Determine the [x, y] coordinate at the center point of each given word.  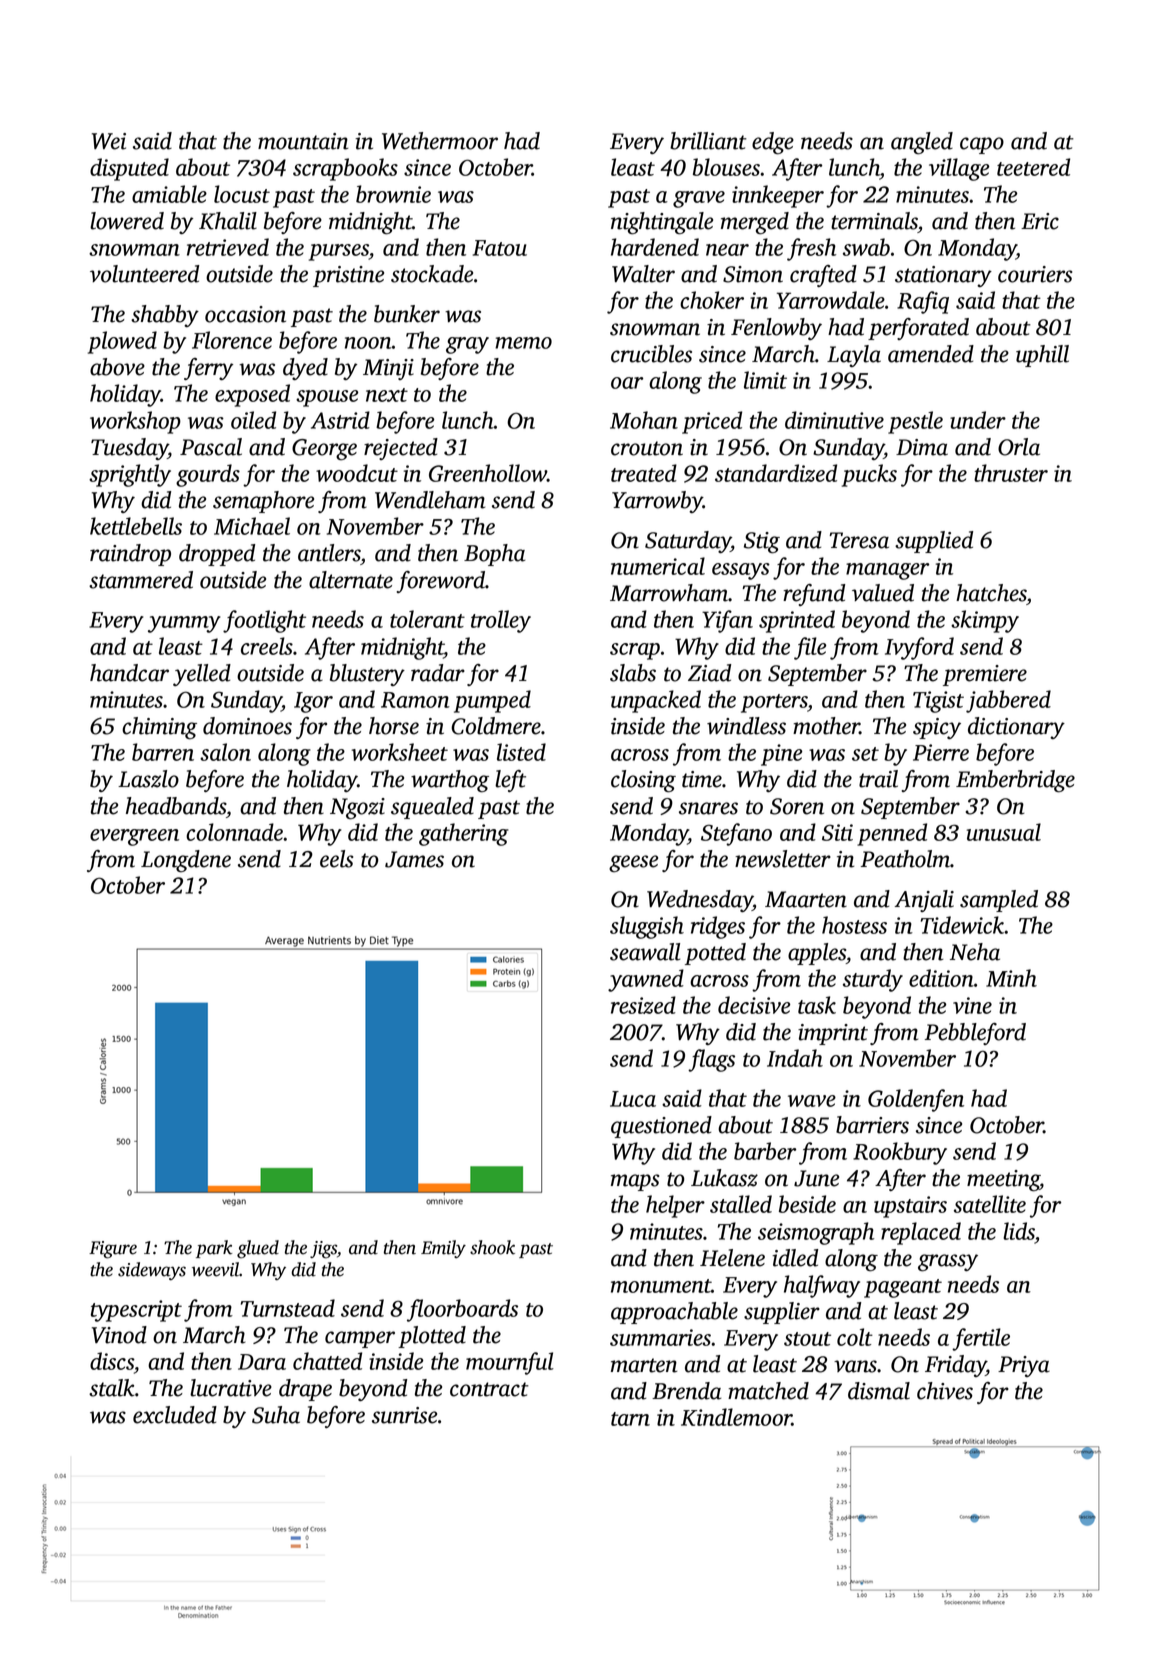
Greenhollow [488, 473]
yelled [202, 675]
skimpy [985, 621]
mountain [303, 141]
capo [982, 145]
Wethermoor [440, 141]
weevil [215, 1269]
